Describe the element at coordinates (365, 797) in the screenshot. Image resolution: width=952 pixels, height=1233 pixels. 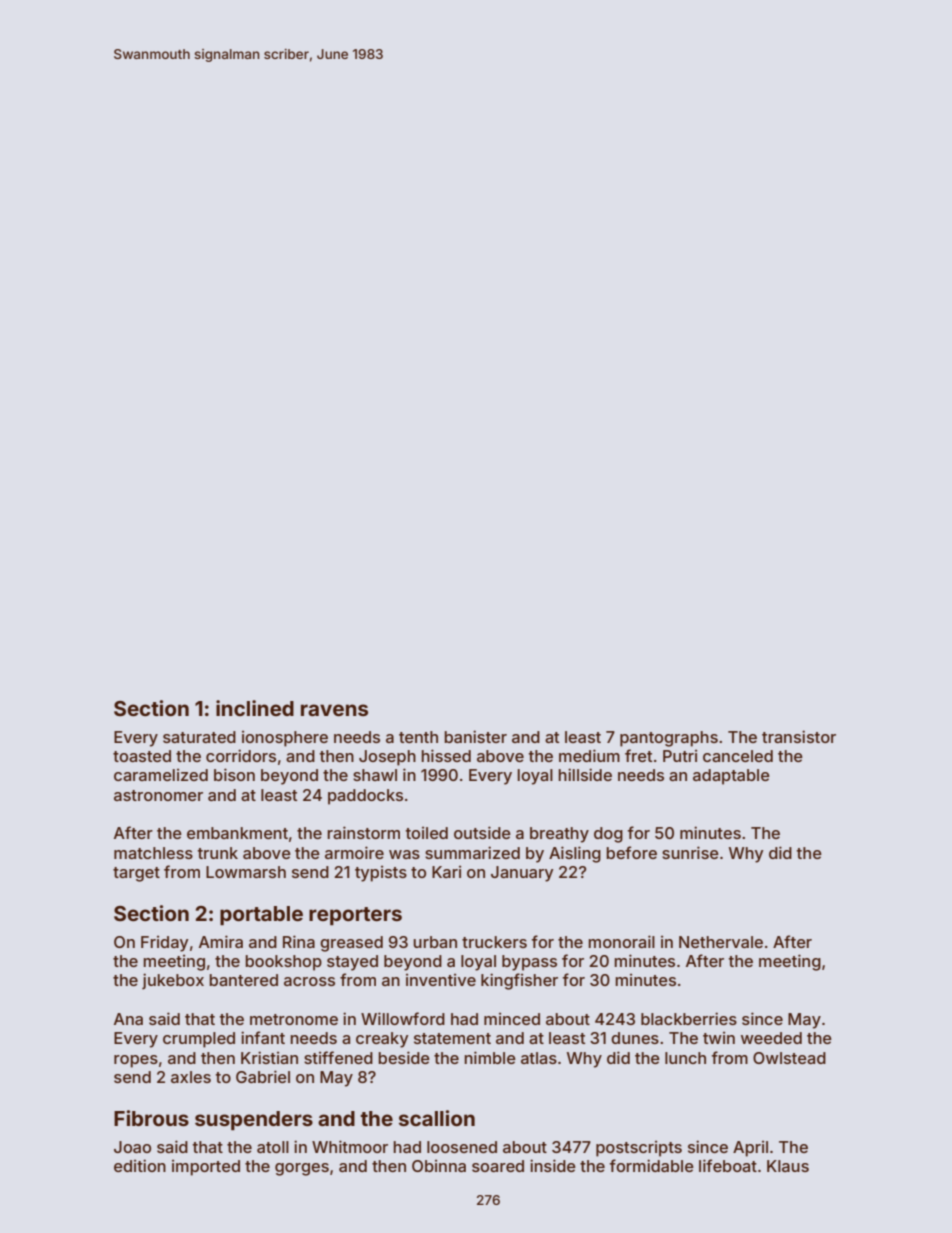
I see `paddocks` at that location.
